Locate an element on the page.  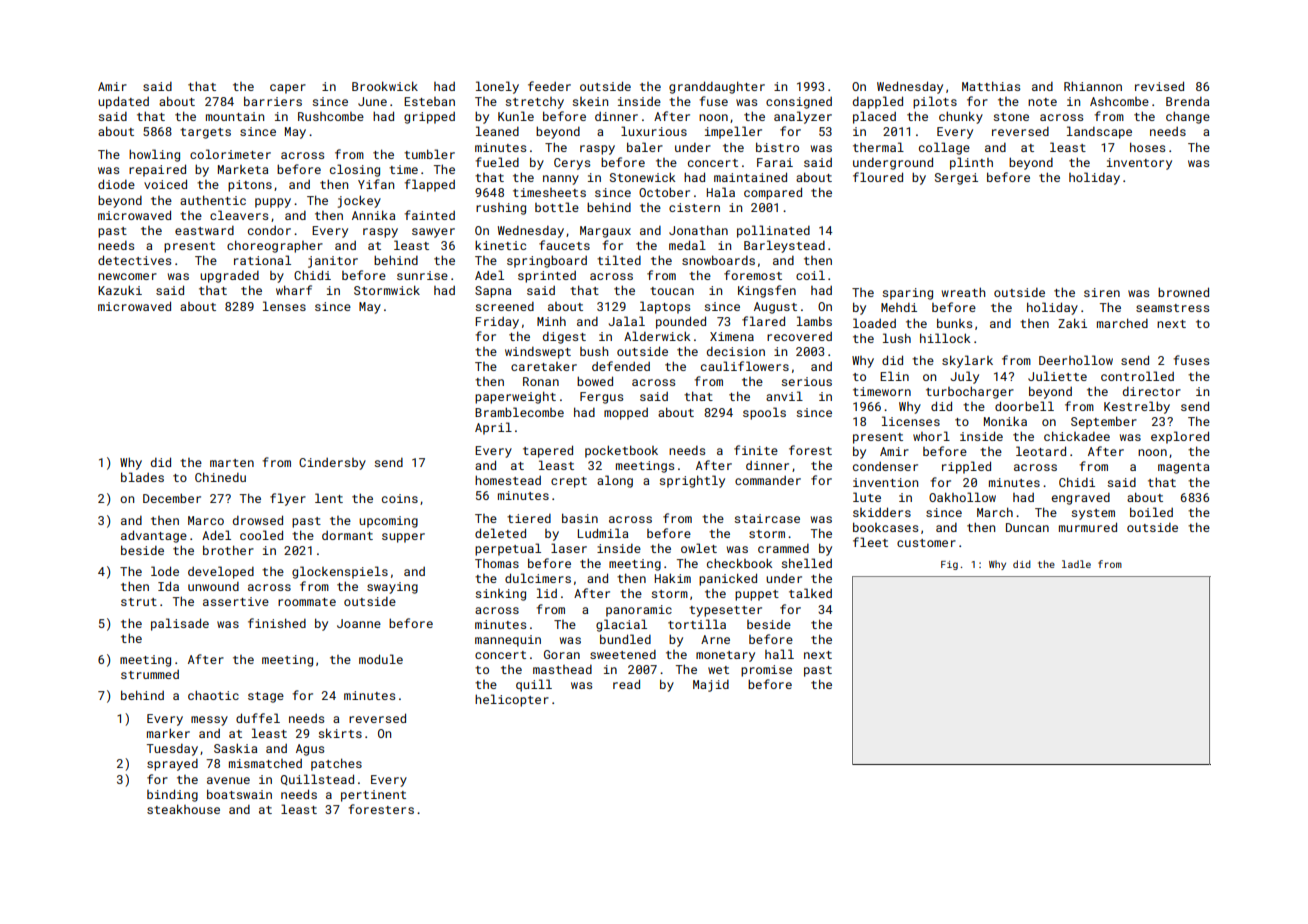
doorbell is located at coordinates (1024, 406).
